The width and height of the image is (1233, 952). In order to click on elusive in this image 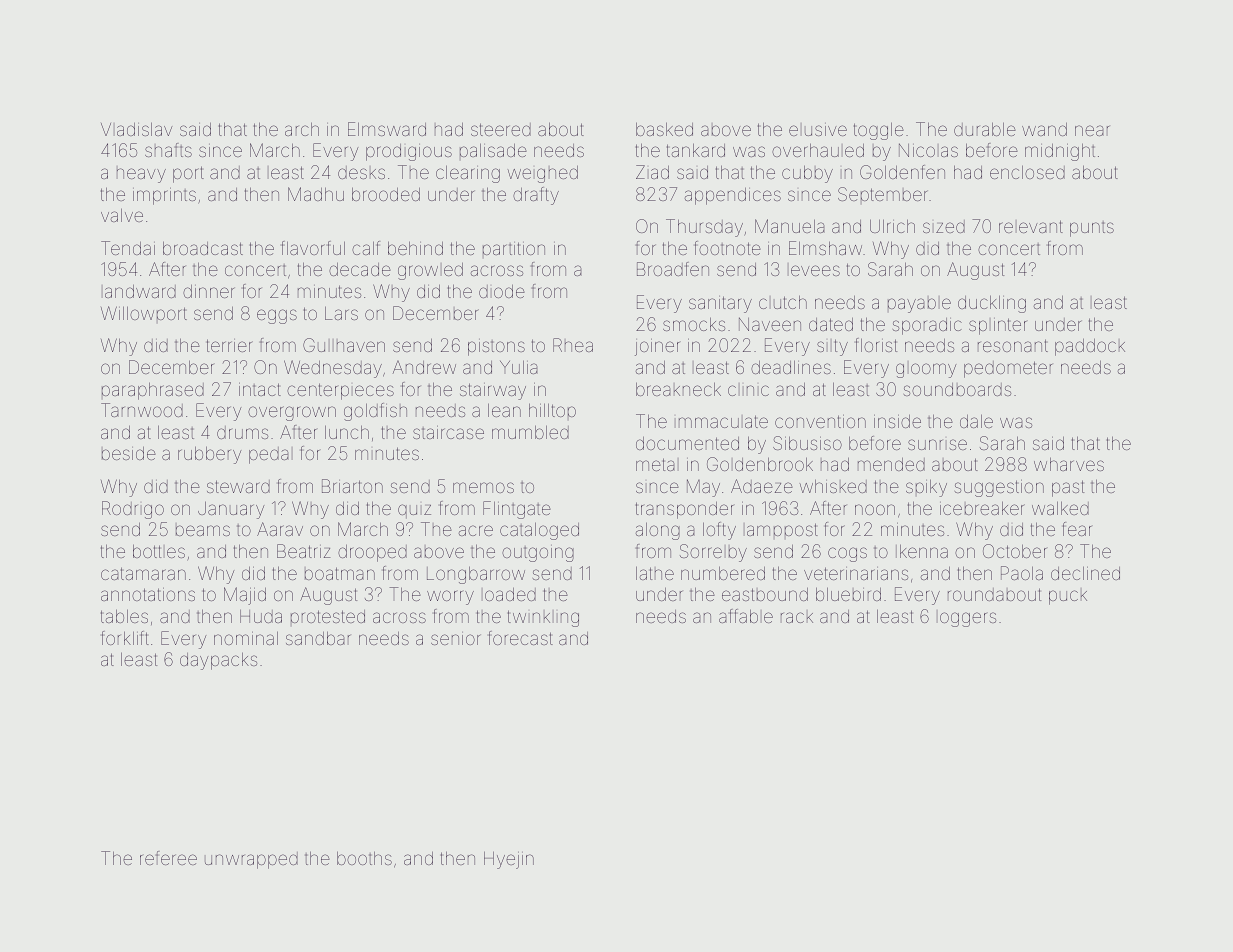, I will do `click(818, 129)`.
